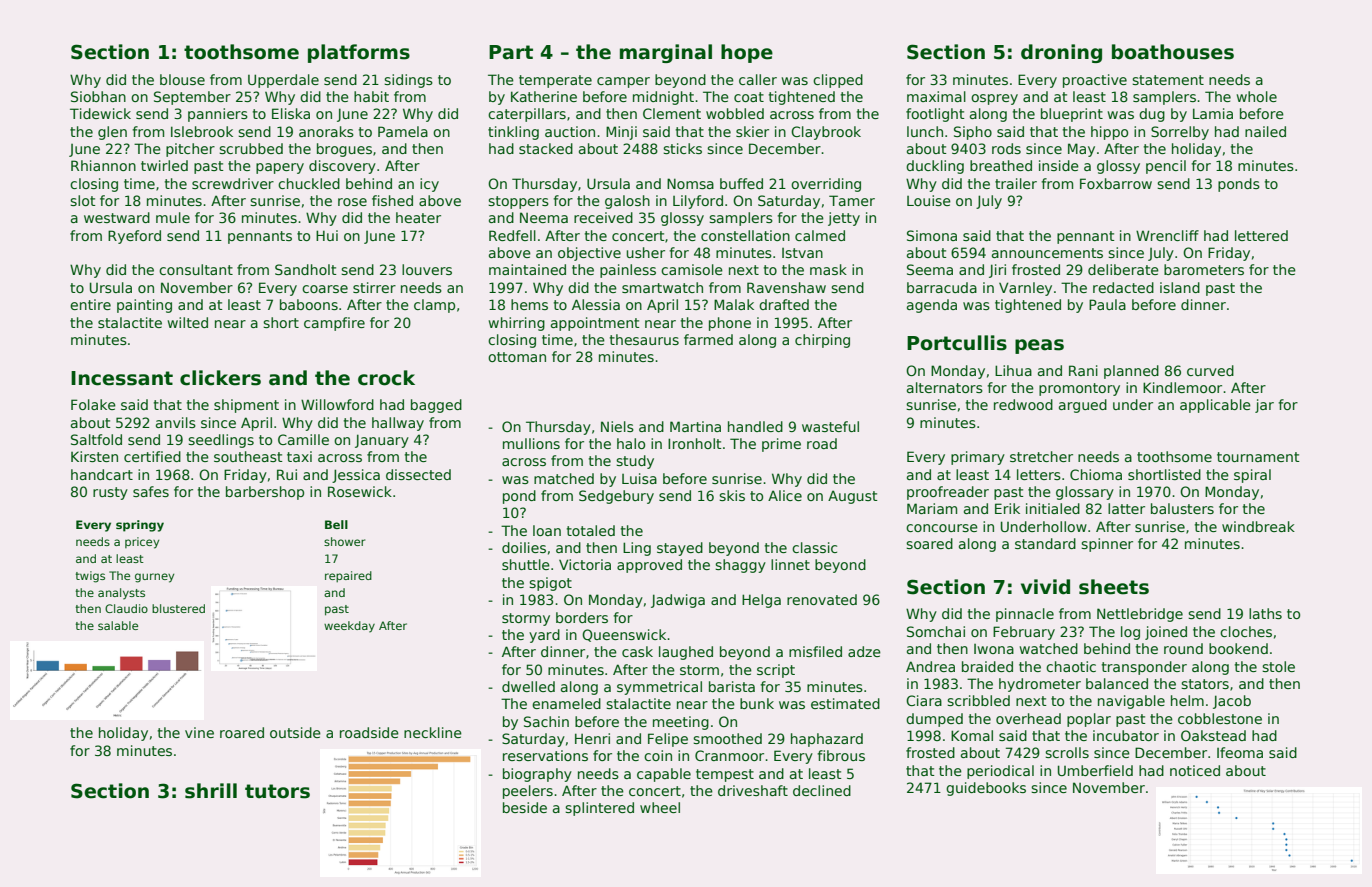  Describe the element at coordinates (525, 807) in the image. I see `beside` at that location.
